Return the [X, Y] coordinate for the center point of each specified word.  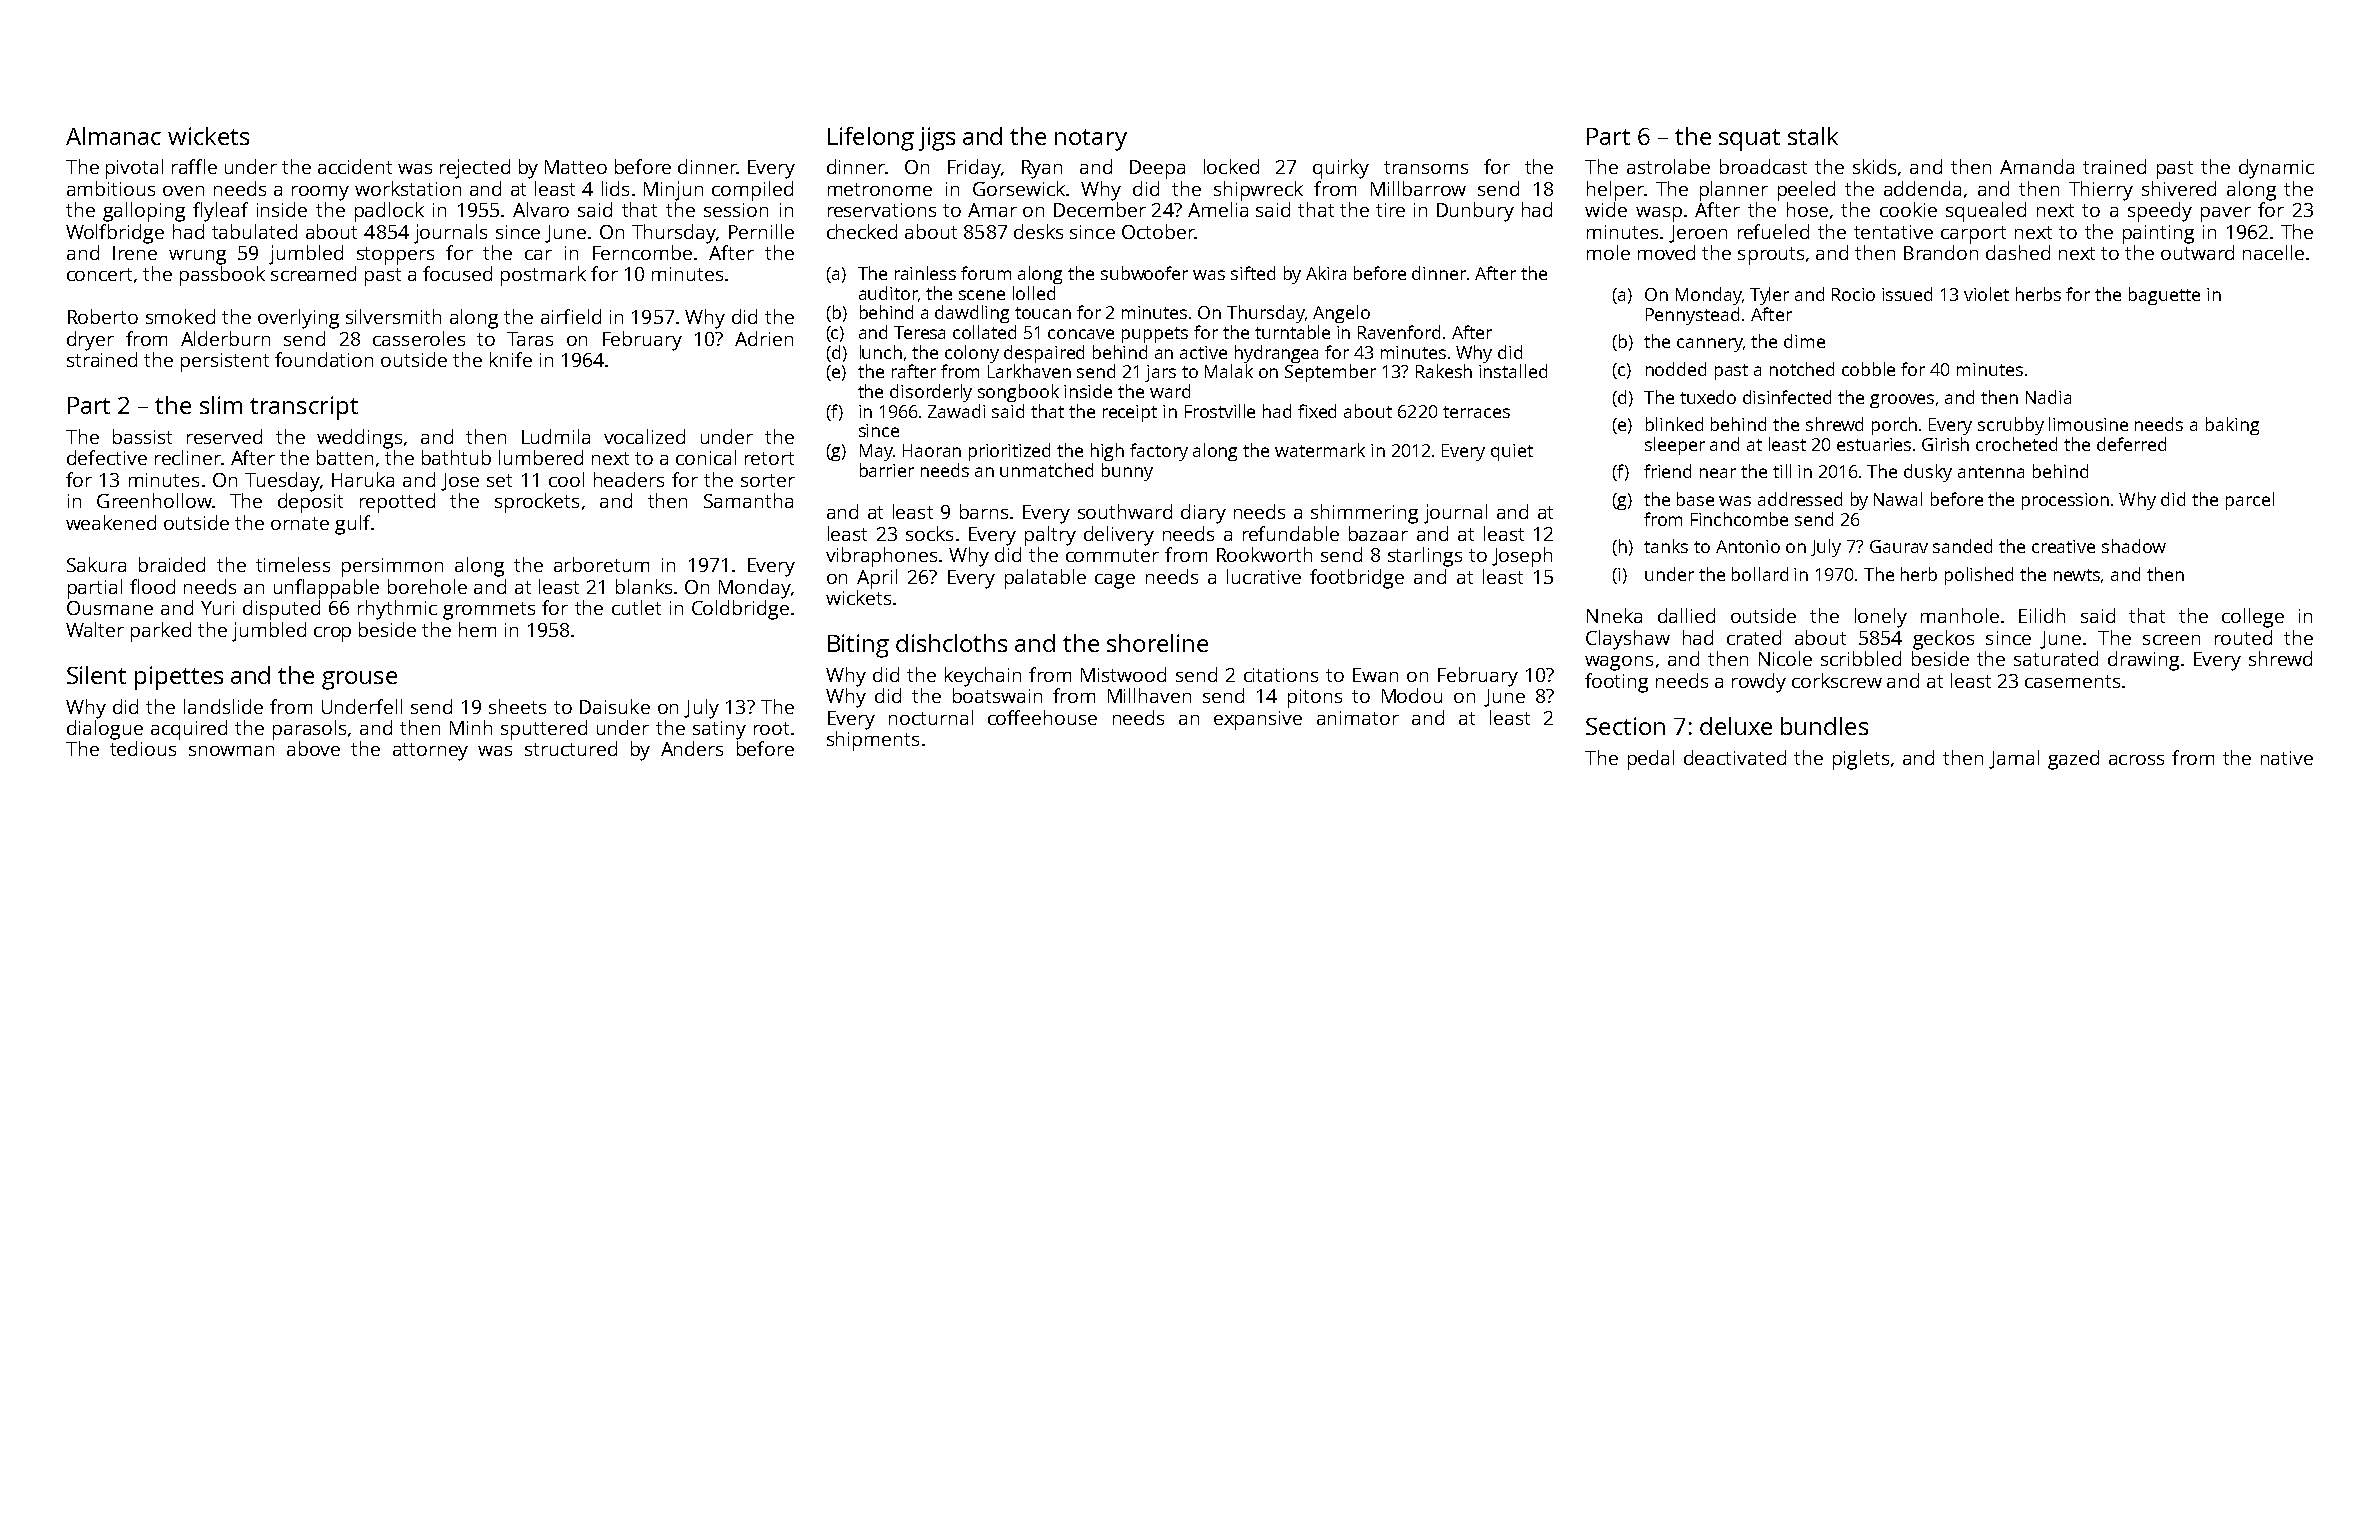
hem [477, 629]
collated [984, 332]
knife [511, 359]
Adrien [764, 338]
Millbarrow [1418, 188]
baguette [2164, 296]
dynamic [2276, 169]
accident [355, 166]
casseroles [419, 338]
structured [571, 748]
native [2287, 758]
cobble [1868, 369]
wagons [1619, 663]
